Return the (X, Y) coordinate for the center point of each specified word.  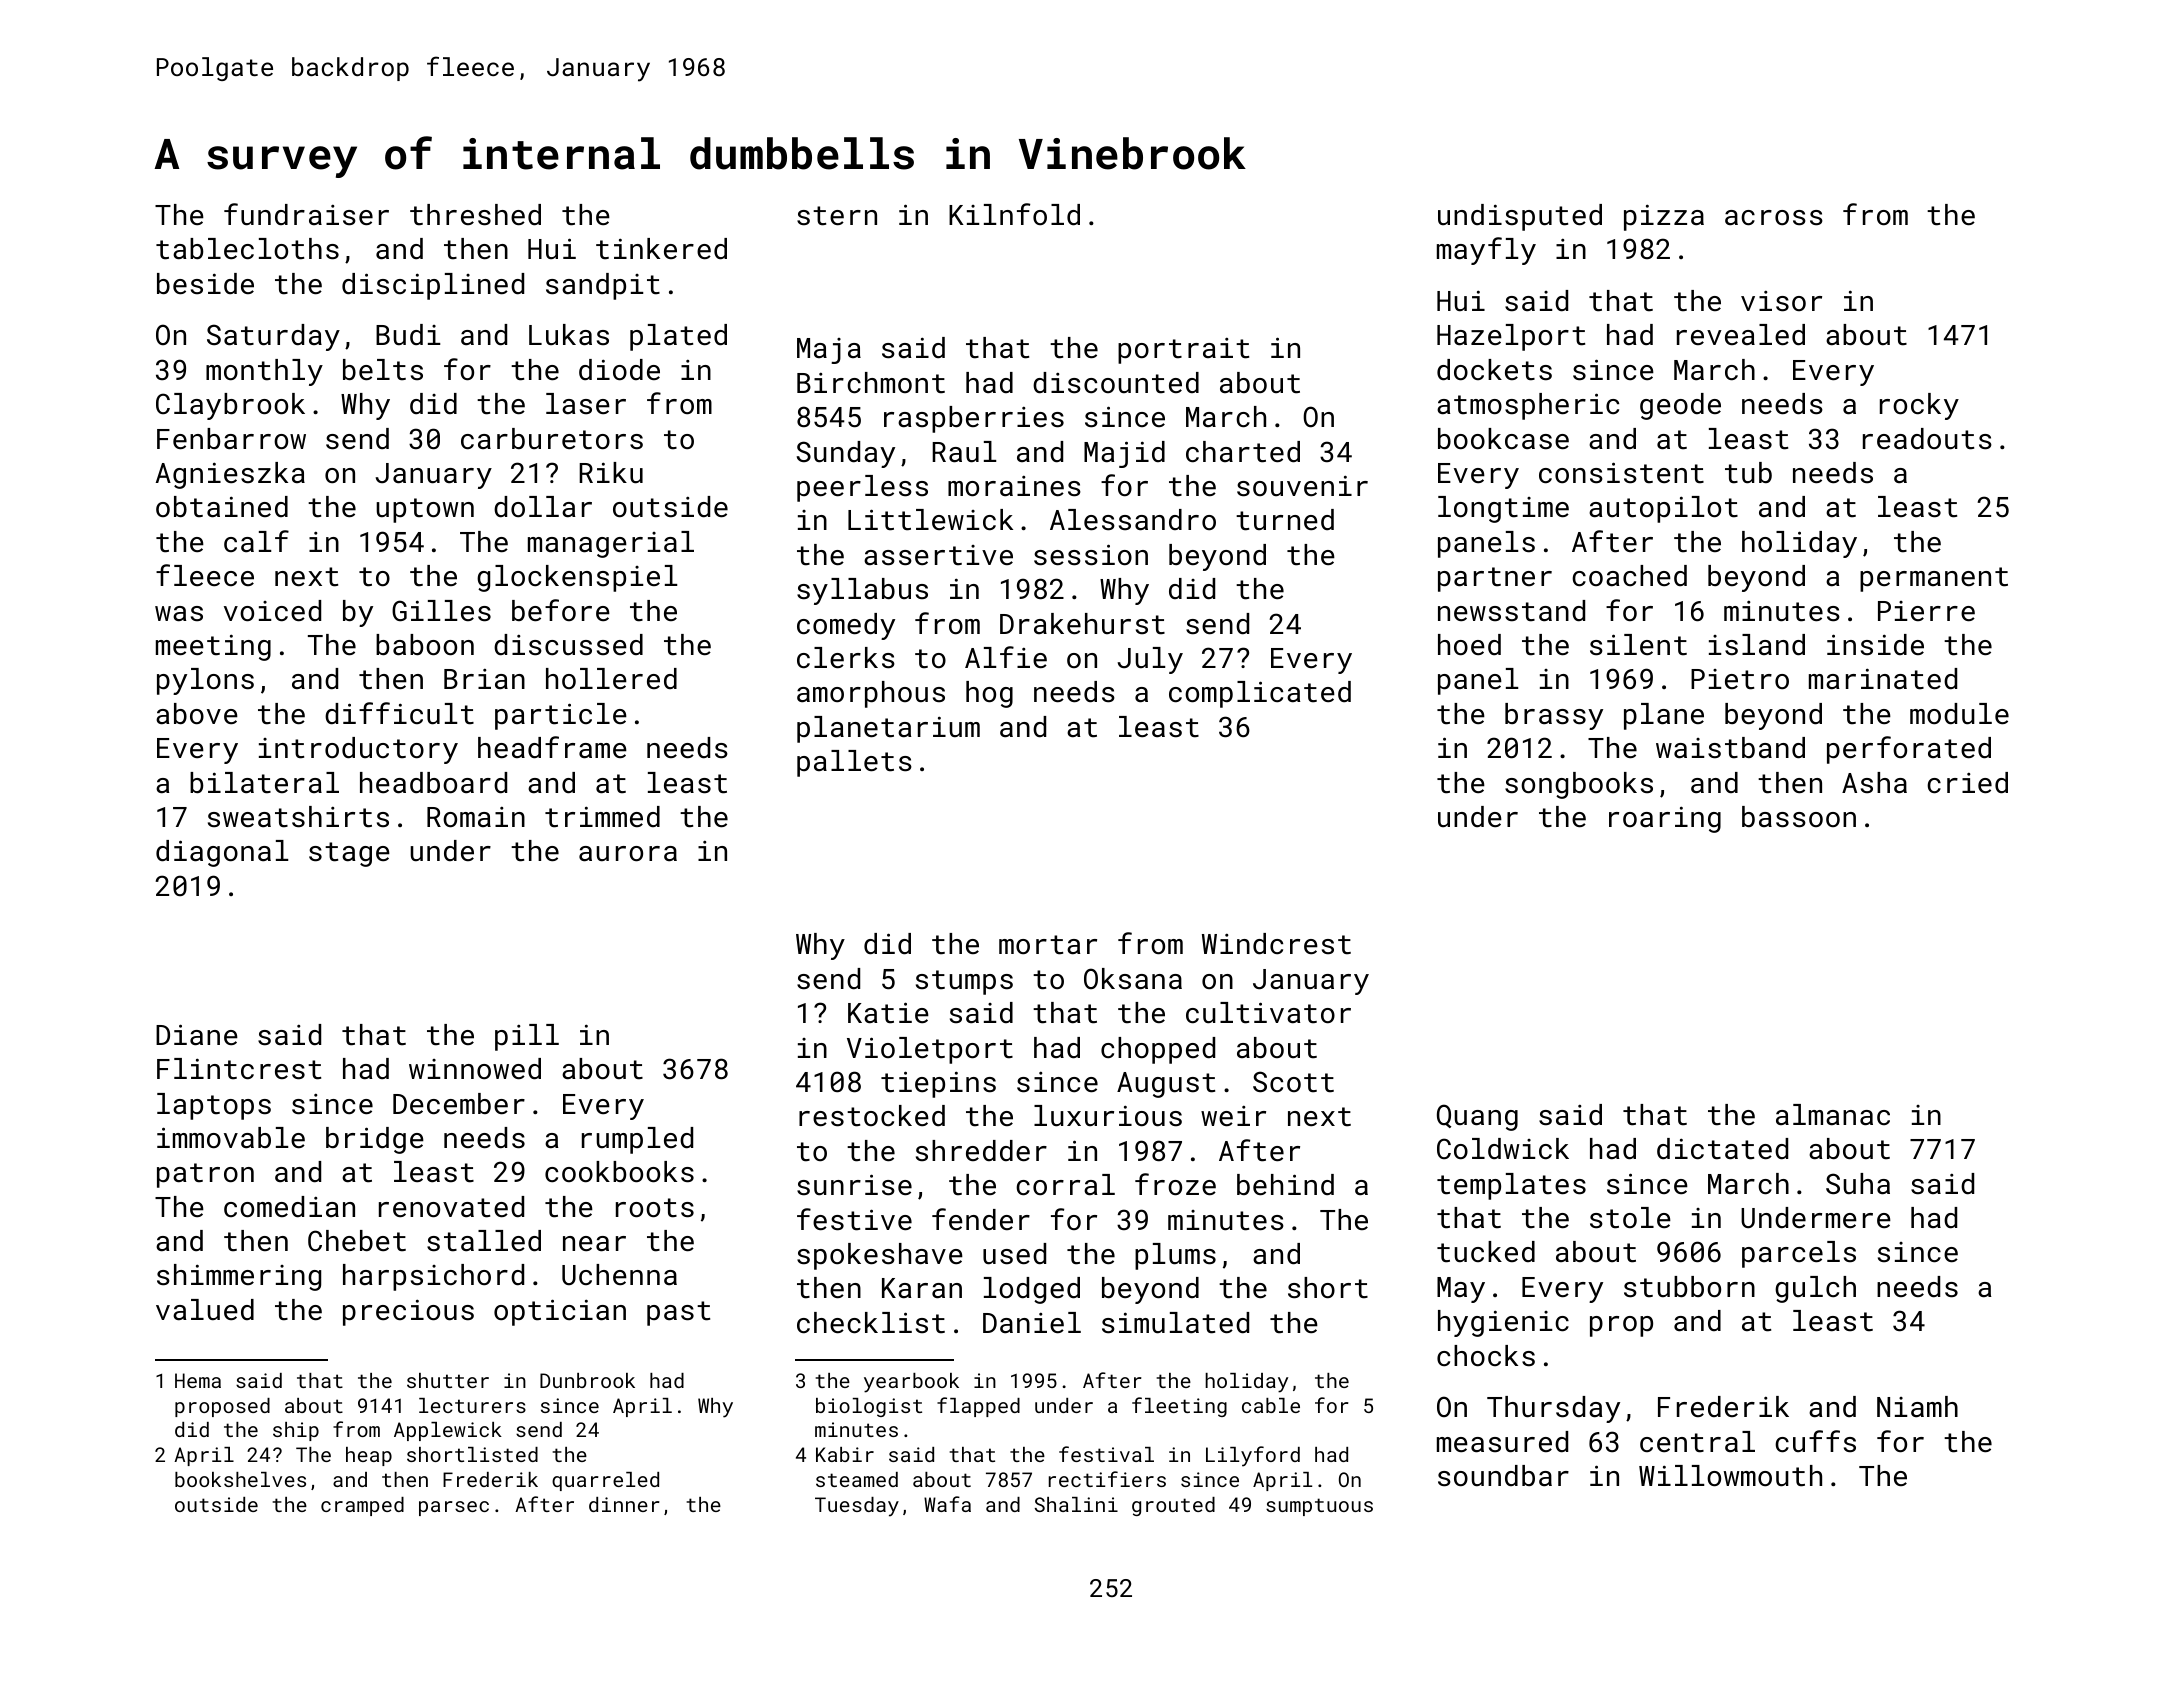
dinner (624, 1504)
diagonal (222, 853)
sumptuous (1319, 1507)
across (1774, 218)
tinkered (661, 249)
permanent (1934, 579)
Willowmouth (1730, 1476)
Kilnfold (1014, 214)
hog (989, 694)
